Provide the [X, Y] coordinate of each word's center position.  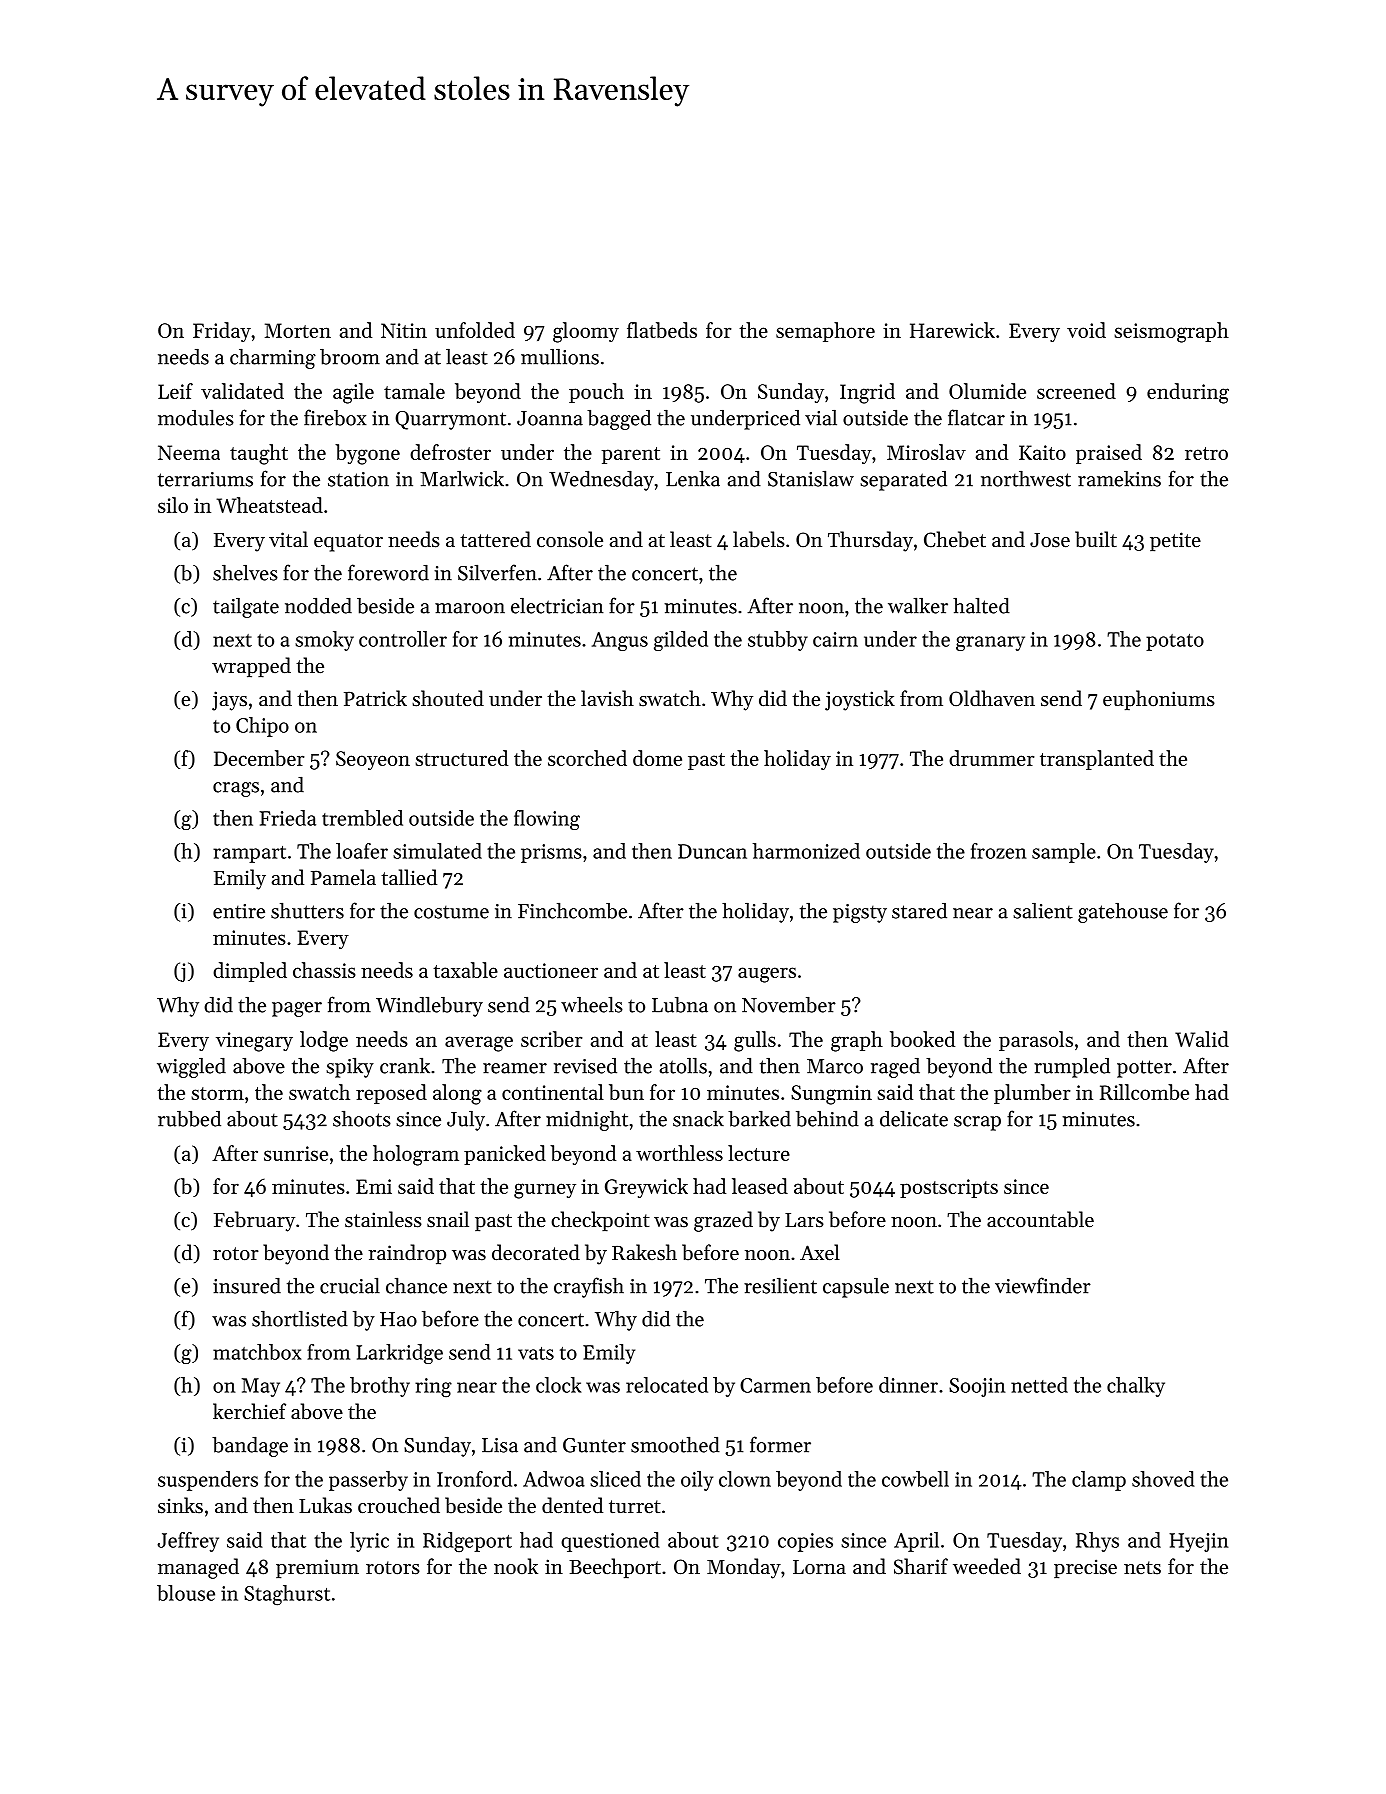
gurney [545, 1191]
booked [922, 1039]
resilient [780, 1285]
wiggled [191, 1068]
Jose [1050, 540]
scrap [977, 1123]
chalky [1136, 1387]
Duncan [712, 851]
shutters [307, 910]
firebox [335, 417]
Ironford [474, 1479]
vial [821, 418]
